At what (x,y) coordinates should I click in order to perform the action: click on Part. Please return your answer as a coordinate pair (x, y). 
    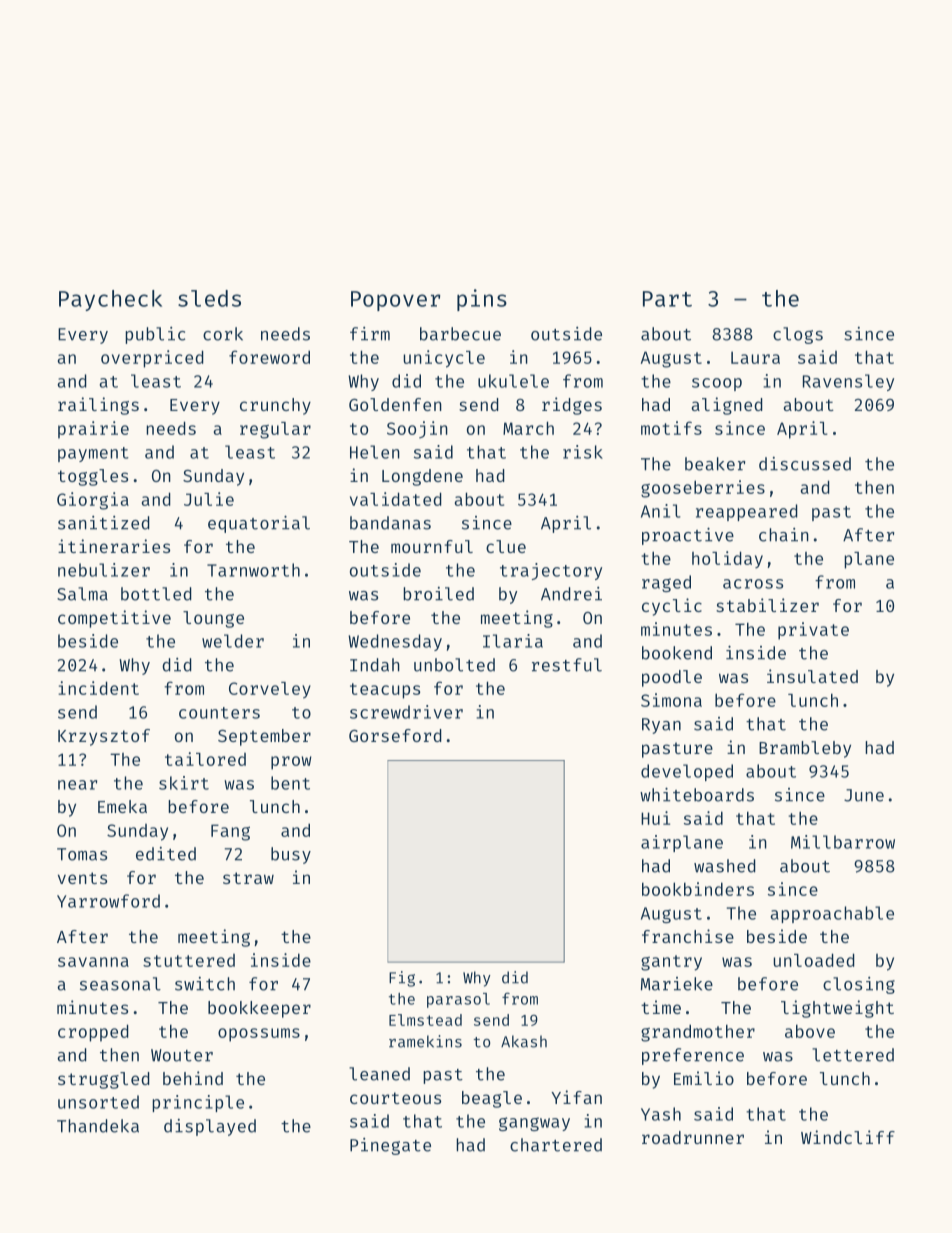
    Looking at the image, I should click on (667, 299).
